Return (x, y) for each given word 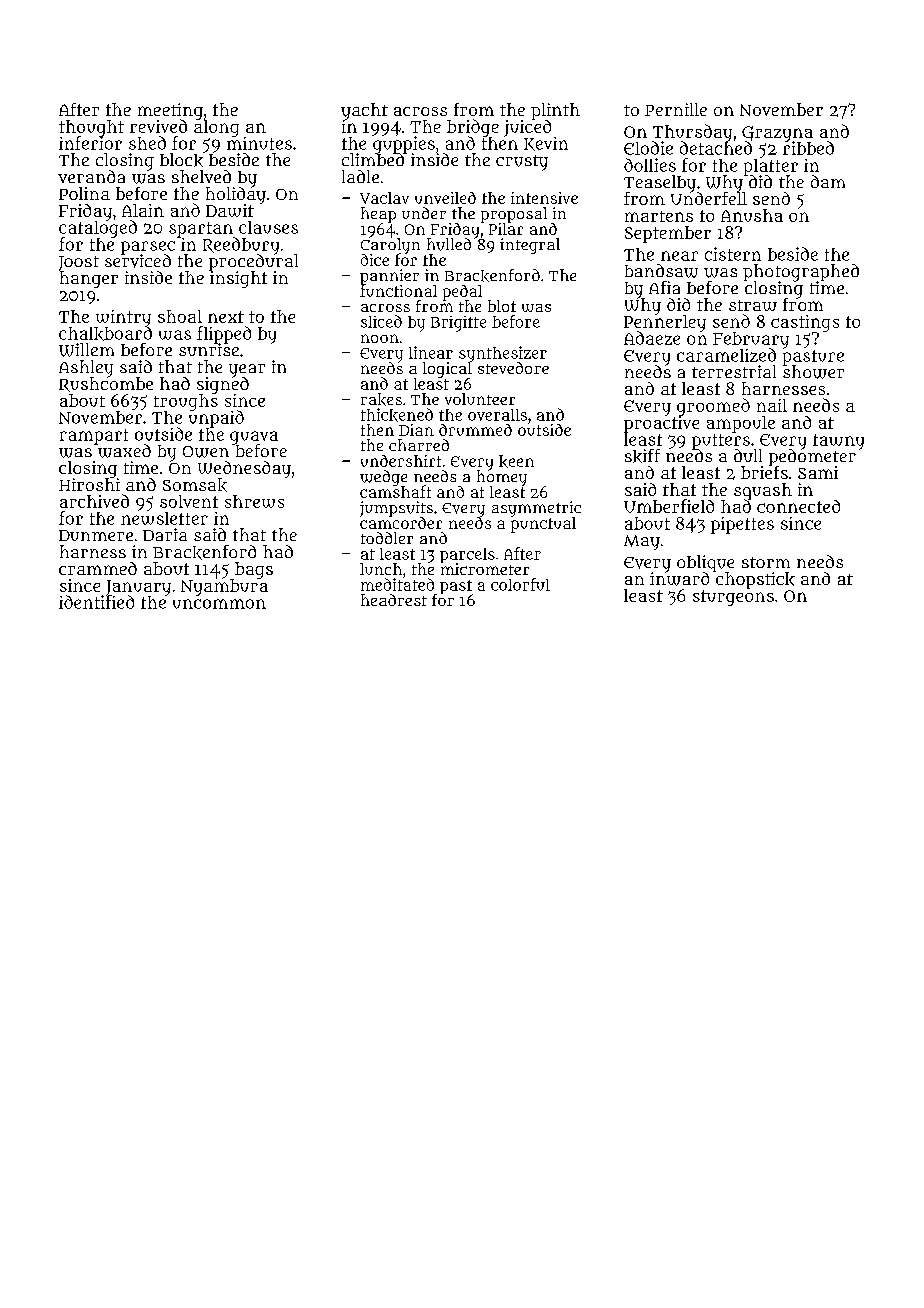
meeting (170, 111)
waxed (123, 451)
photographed (801, 272)
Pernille (676, 109)
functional (398, 291)
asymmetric (536, 509)
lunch (381, 569)
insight (238, 279)
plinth (555, 111)
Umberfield (669, 506)
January (138, 588)
